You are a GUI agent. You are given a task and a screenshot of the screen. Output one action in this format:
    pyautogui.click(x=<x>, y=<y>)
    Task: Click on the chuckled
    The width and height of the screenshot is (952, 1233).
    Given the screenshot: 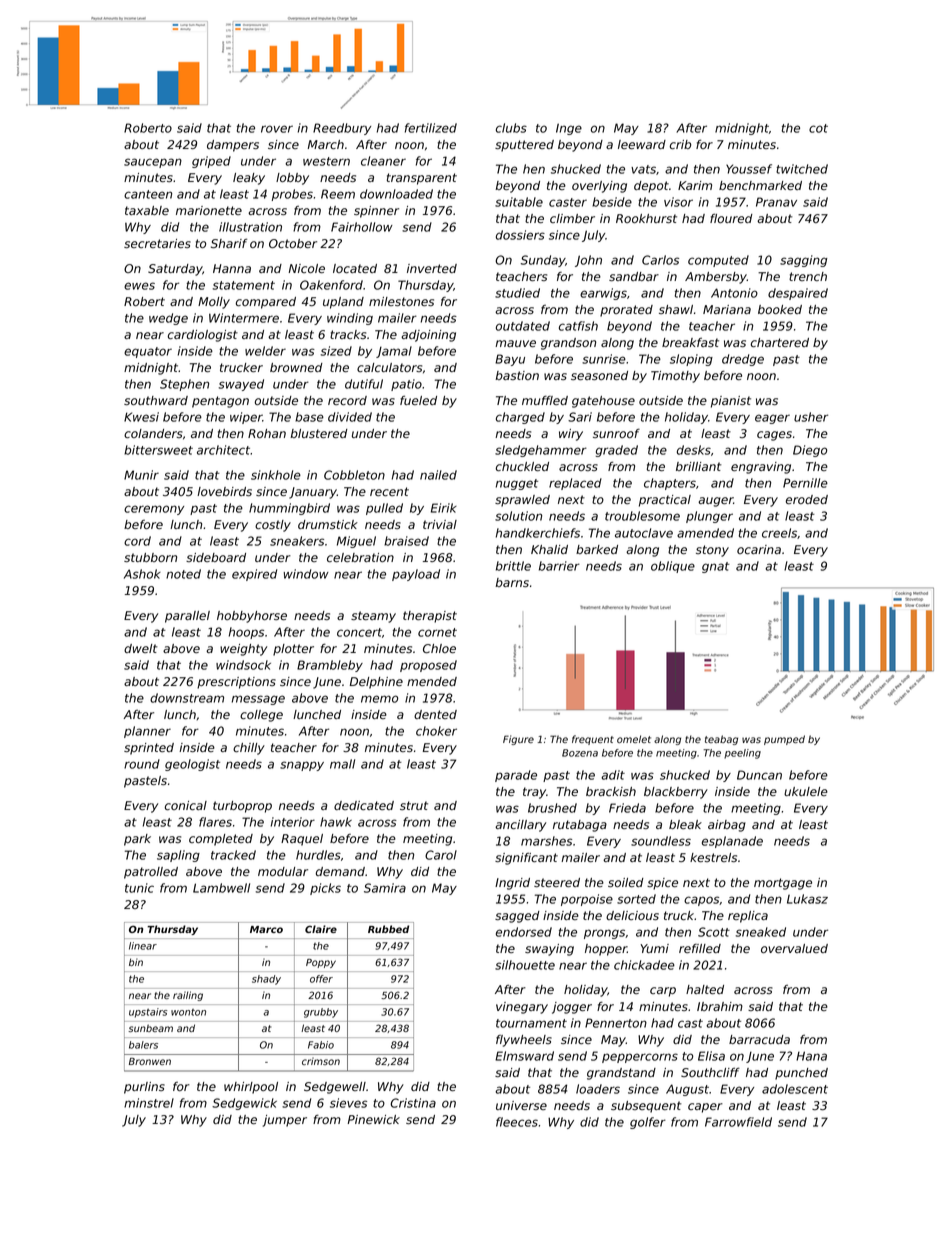 What is the action you would take?
    pyautogui.click(x=522, y=466)
